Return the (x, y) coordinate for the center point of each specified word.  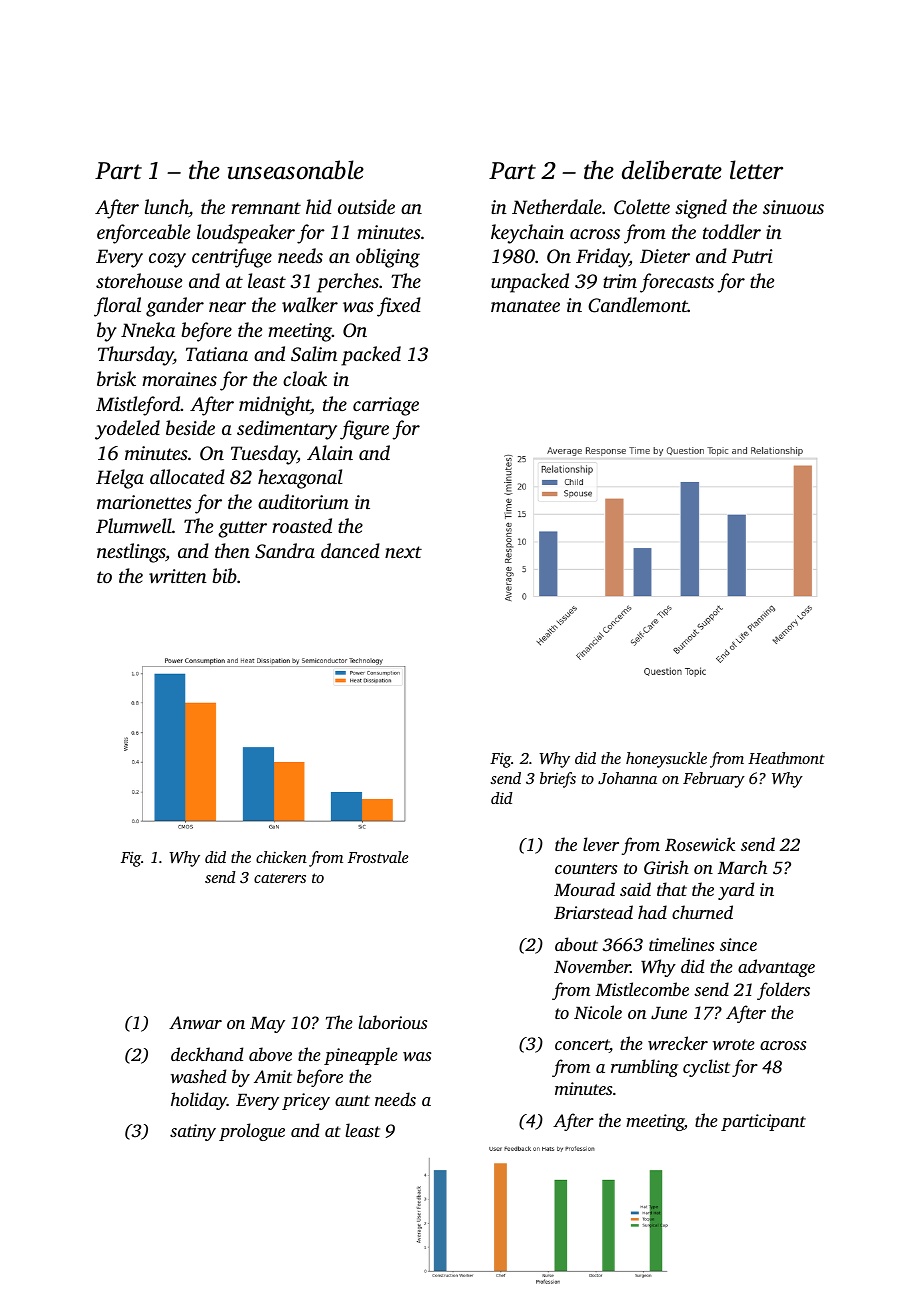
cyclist (706, 1068)
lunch (167, 208)
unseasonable (296, 170)
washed (198, 1076)
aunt (352, 1100)
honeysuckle (666, 760)
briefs (558, 780)
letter (756, 170)
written (178, 576)
